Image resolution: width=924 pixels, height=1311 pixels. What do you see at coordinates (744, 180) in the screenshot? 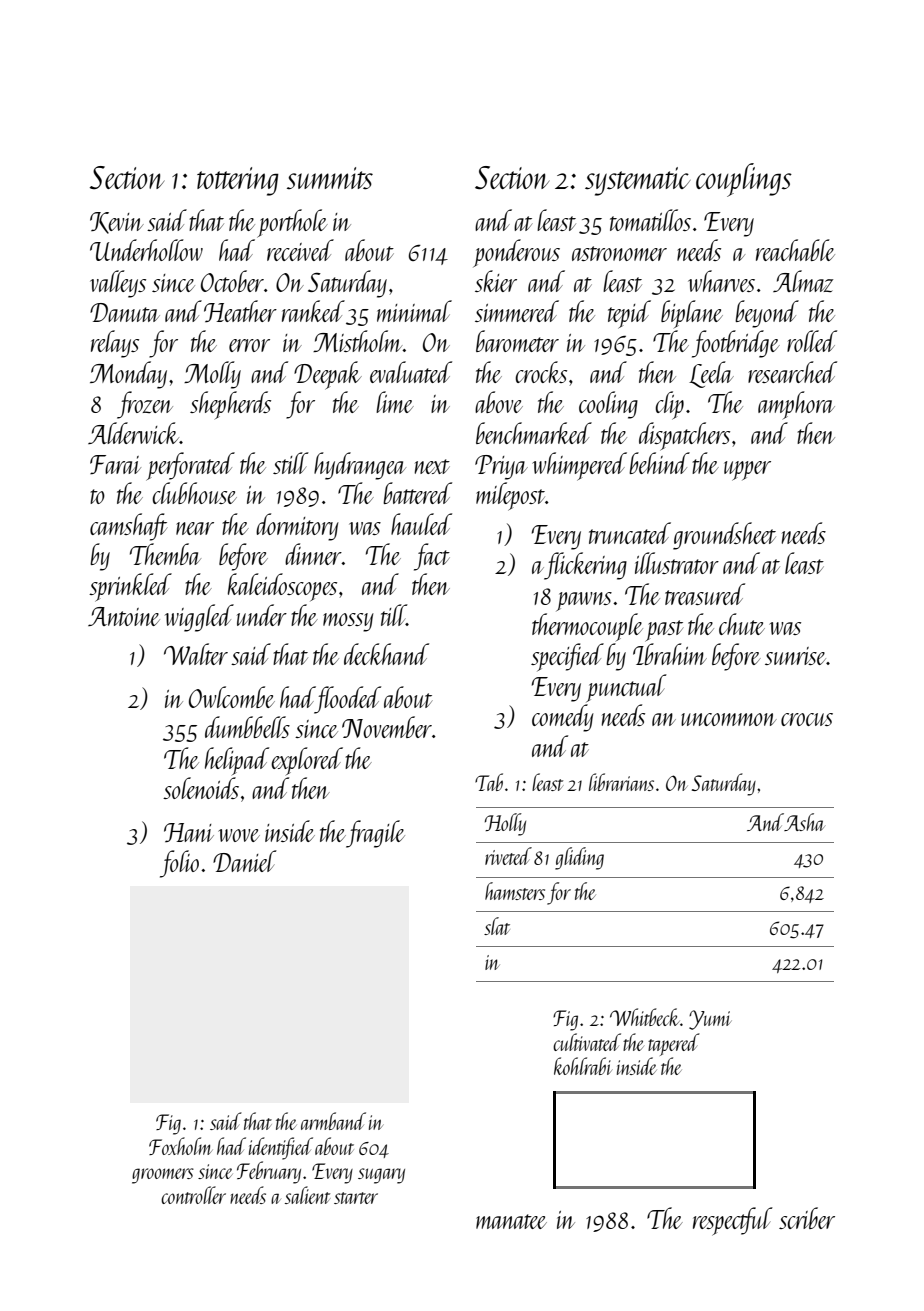
I see `couplings` at bounding box center [744, 180].
